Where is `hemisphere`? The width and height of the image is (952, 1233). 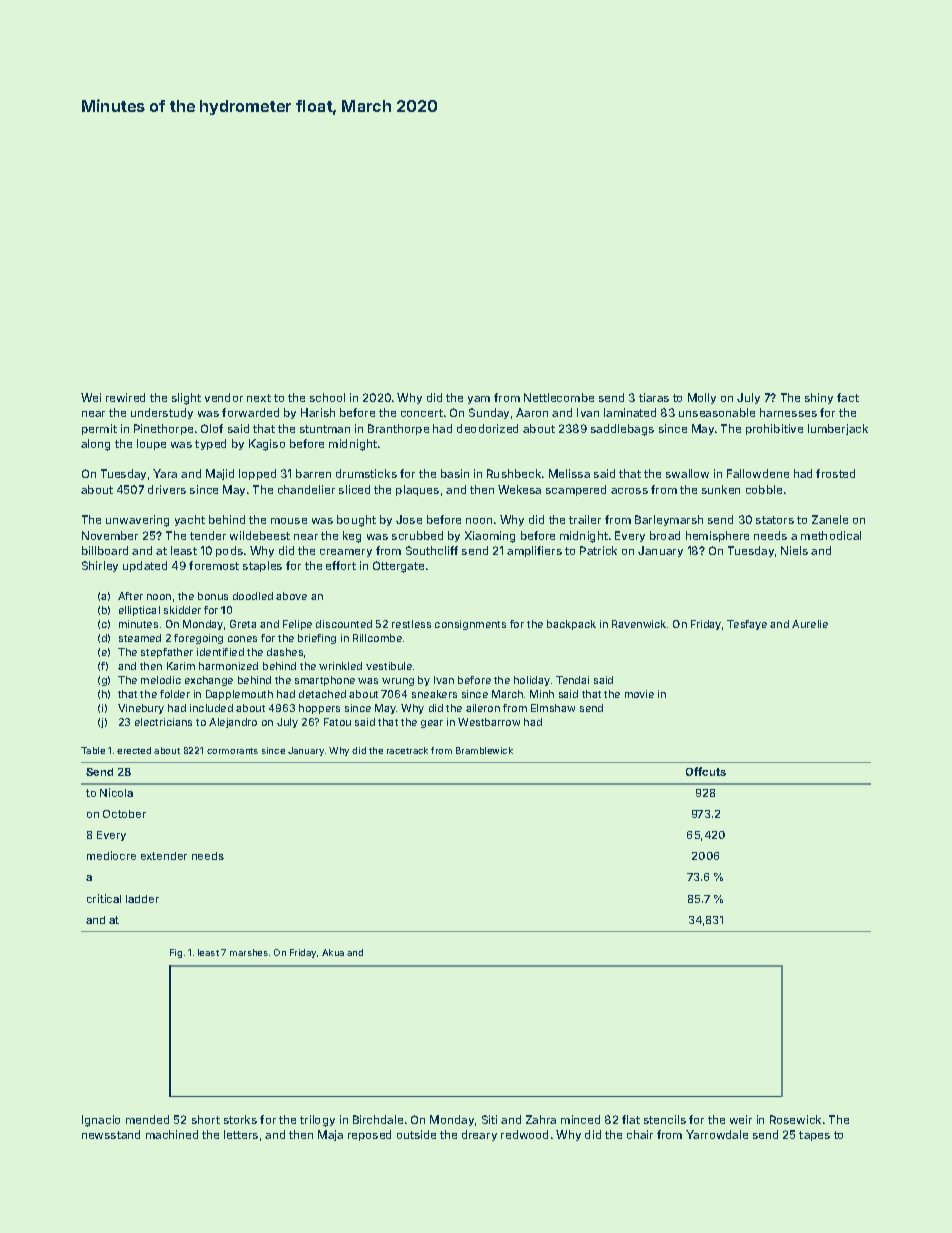 hemisphere is located at coordinates (717, 536).
